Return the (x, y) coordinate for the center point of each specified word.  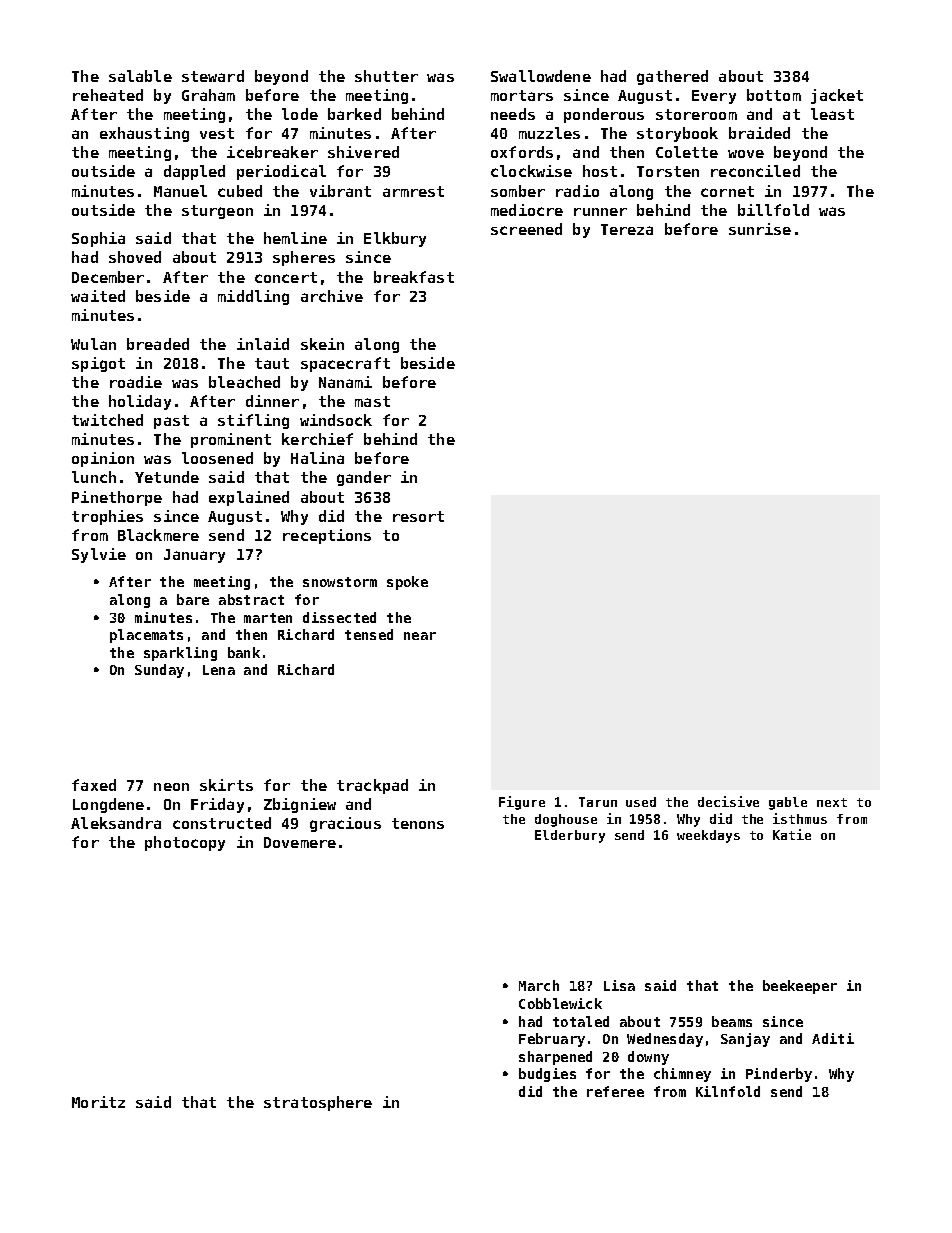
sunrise (760, 229)
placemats (146, 636)
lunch (94, 477)
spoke (407, 583)
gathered (672, 77)
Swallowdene (541, 76)
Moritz (98, 1102)
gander (364, 478)
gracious (345, 824)
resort (418, 516)
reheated (108, 95)
